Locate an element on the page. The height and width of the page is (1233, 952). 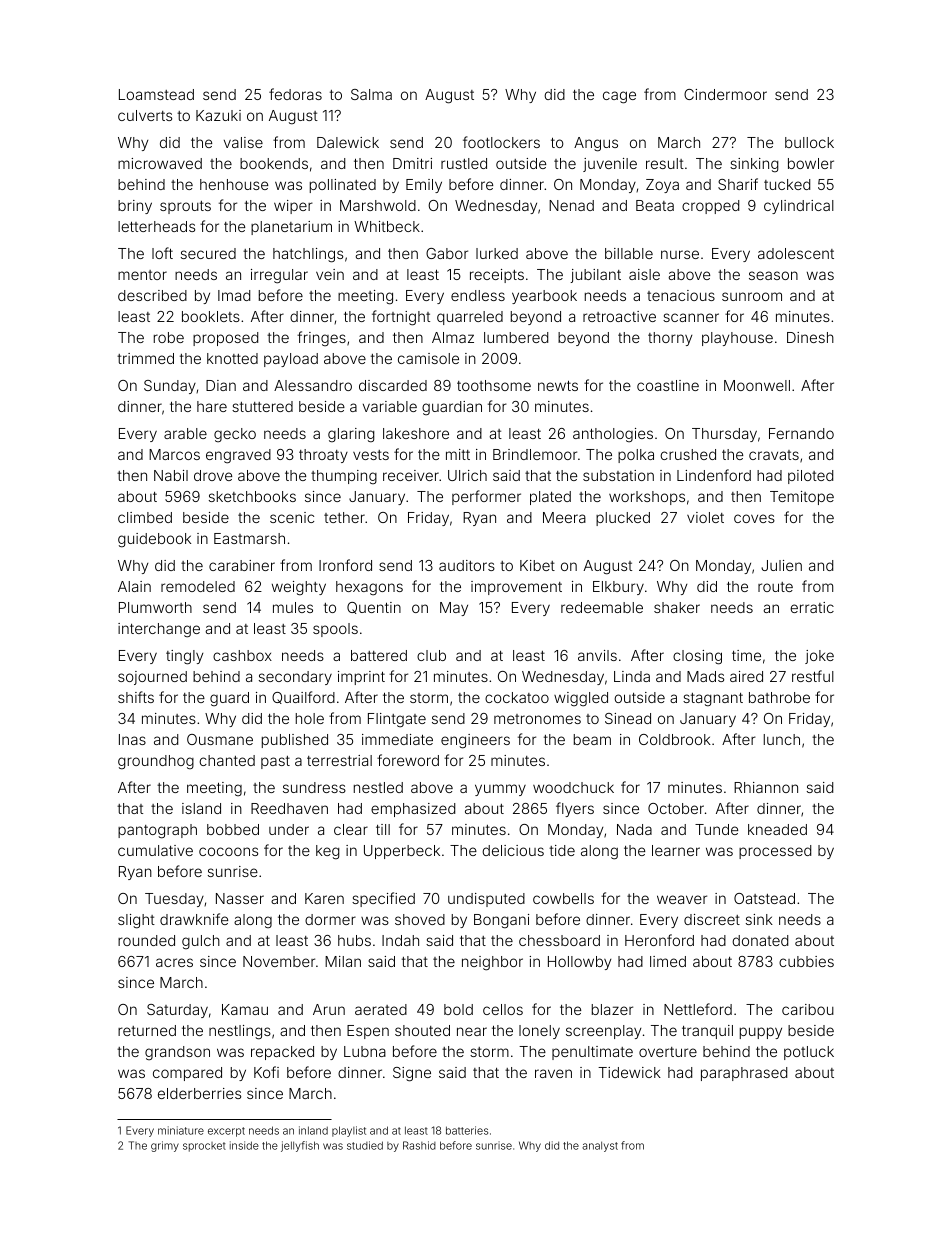
Cindermoor is located at coordinates (725, 94).
